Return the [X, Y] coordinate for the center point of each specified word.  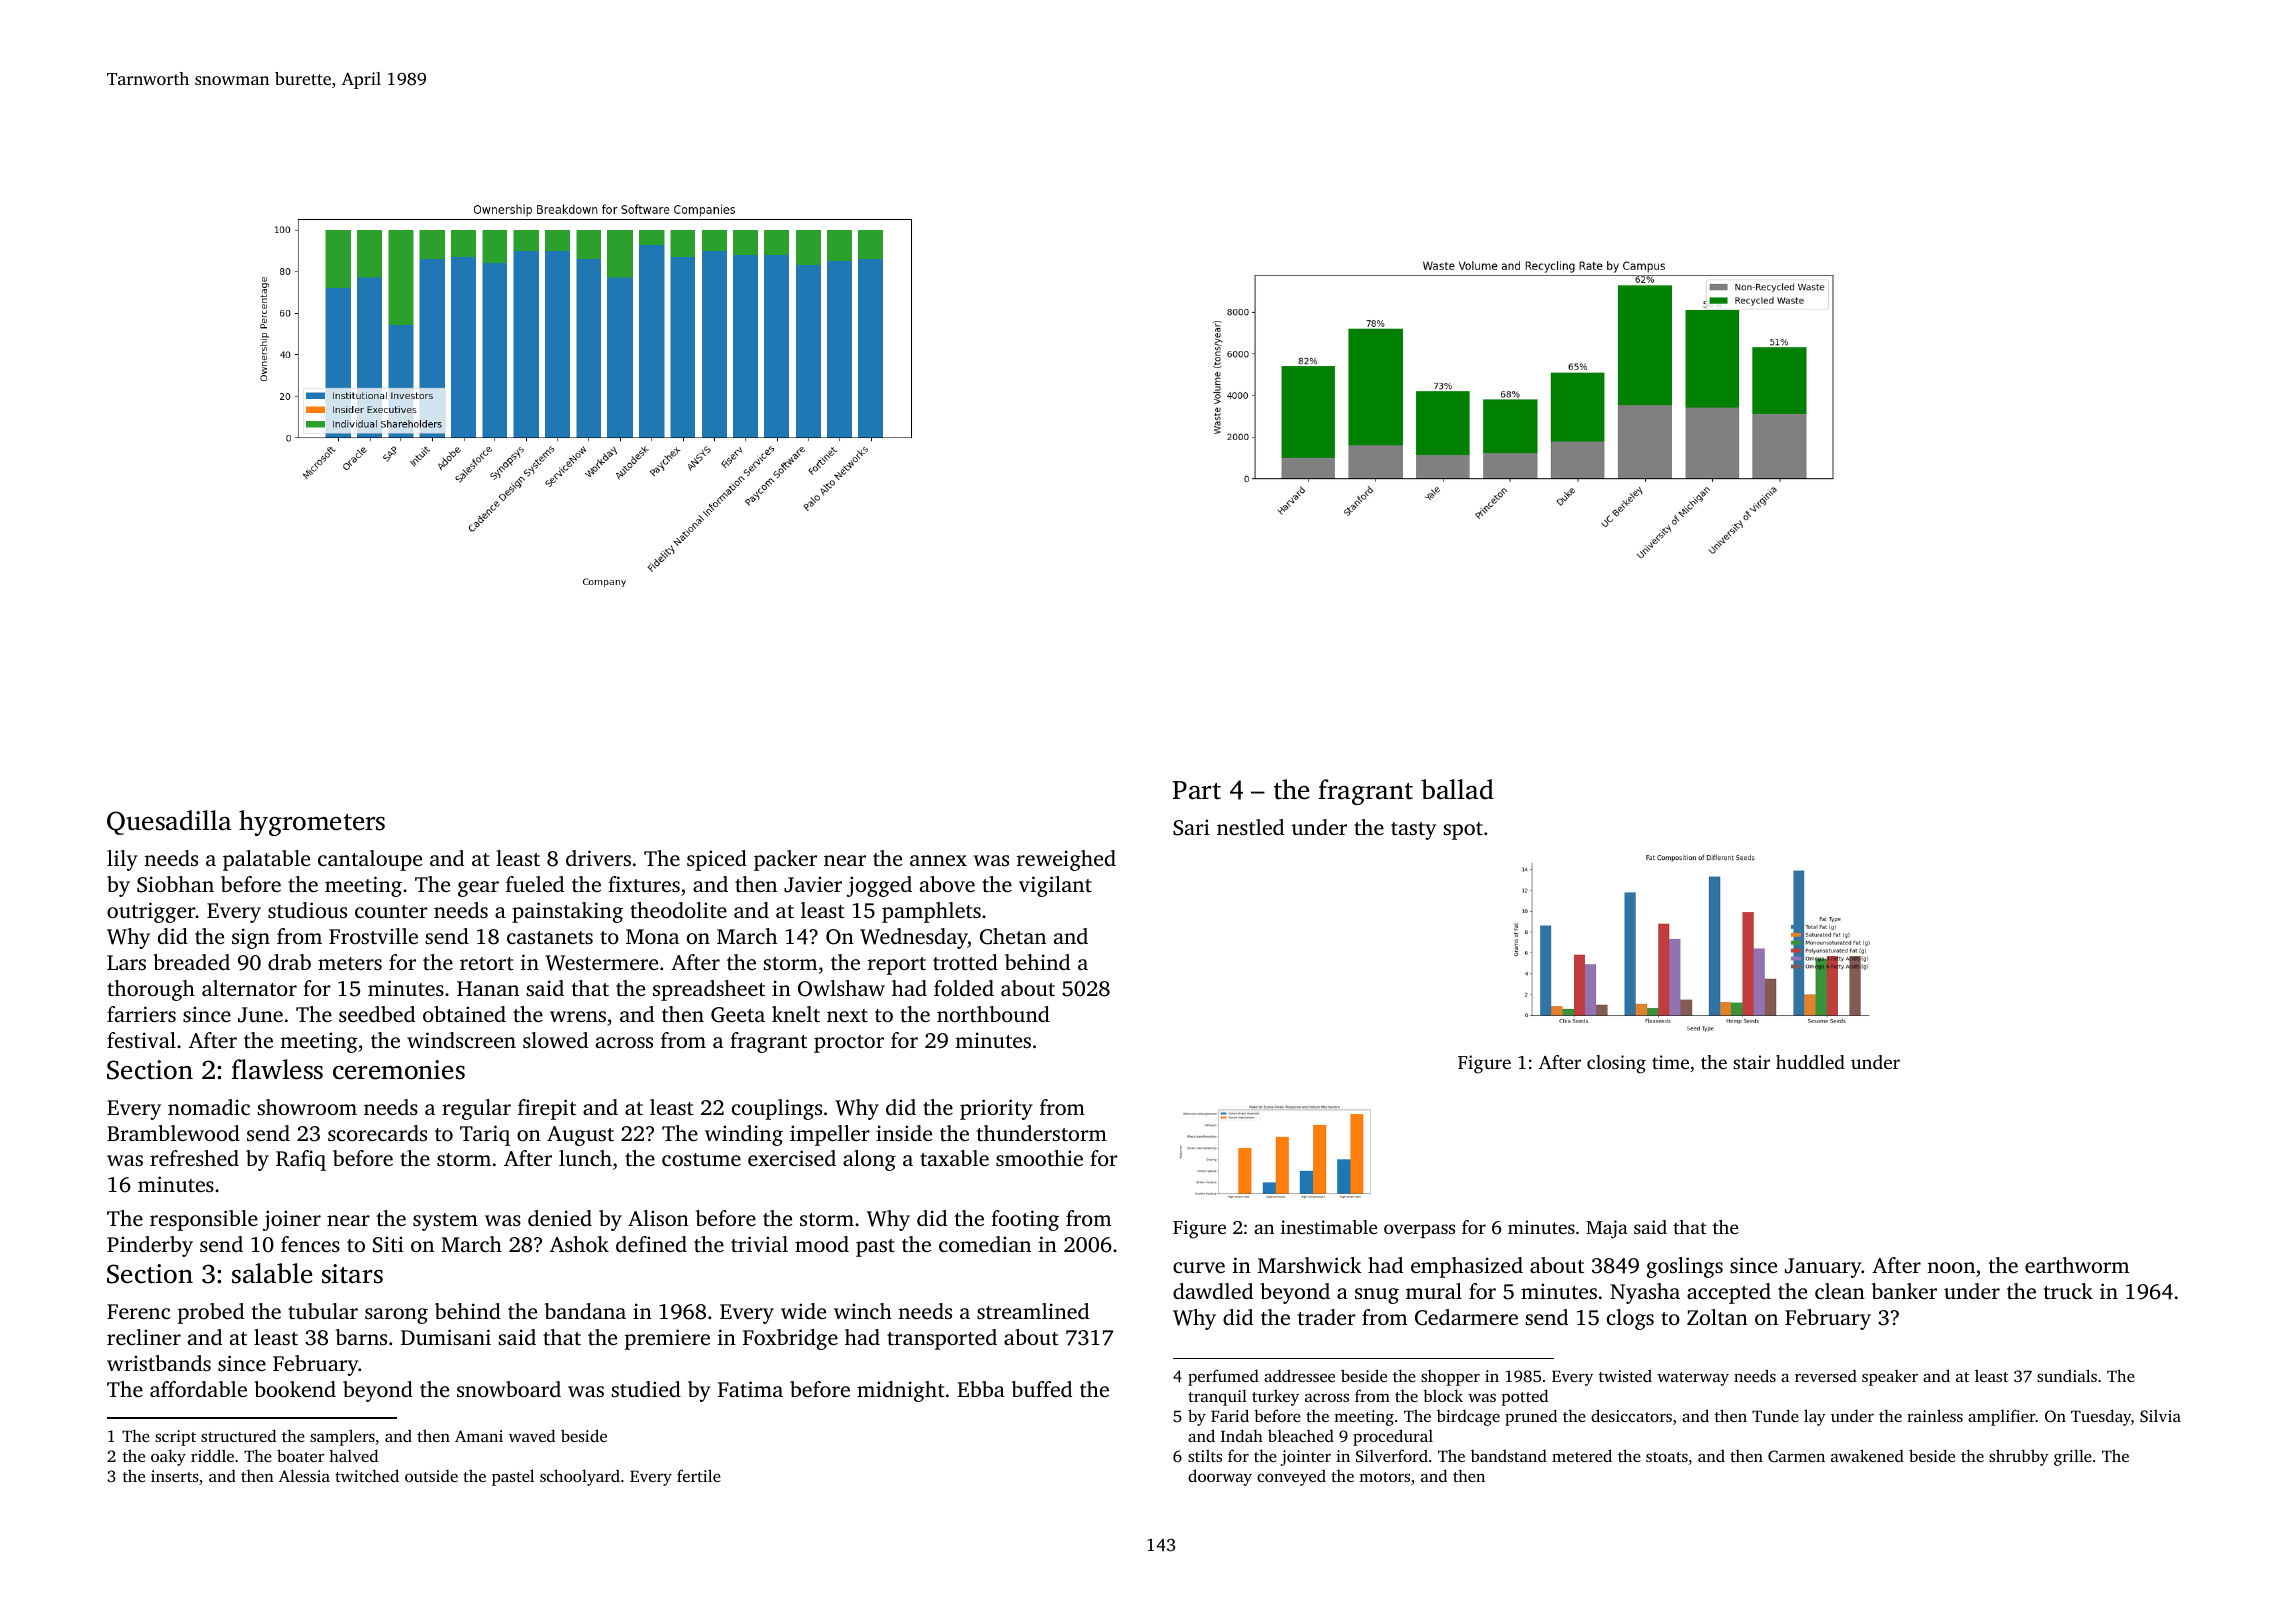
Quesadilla [169, 822]
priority [996, 1109]
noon [1951, 1267]
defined [651, 1244]
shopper [1450, 1378]
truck [2068, 1291]
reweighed [1066, 860]
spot [1463, 831]
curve [1199, 1267]
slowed [555, 1040]
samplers [342, 1437]
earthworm [2077, 1265]
